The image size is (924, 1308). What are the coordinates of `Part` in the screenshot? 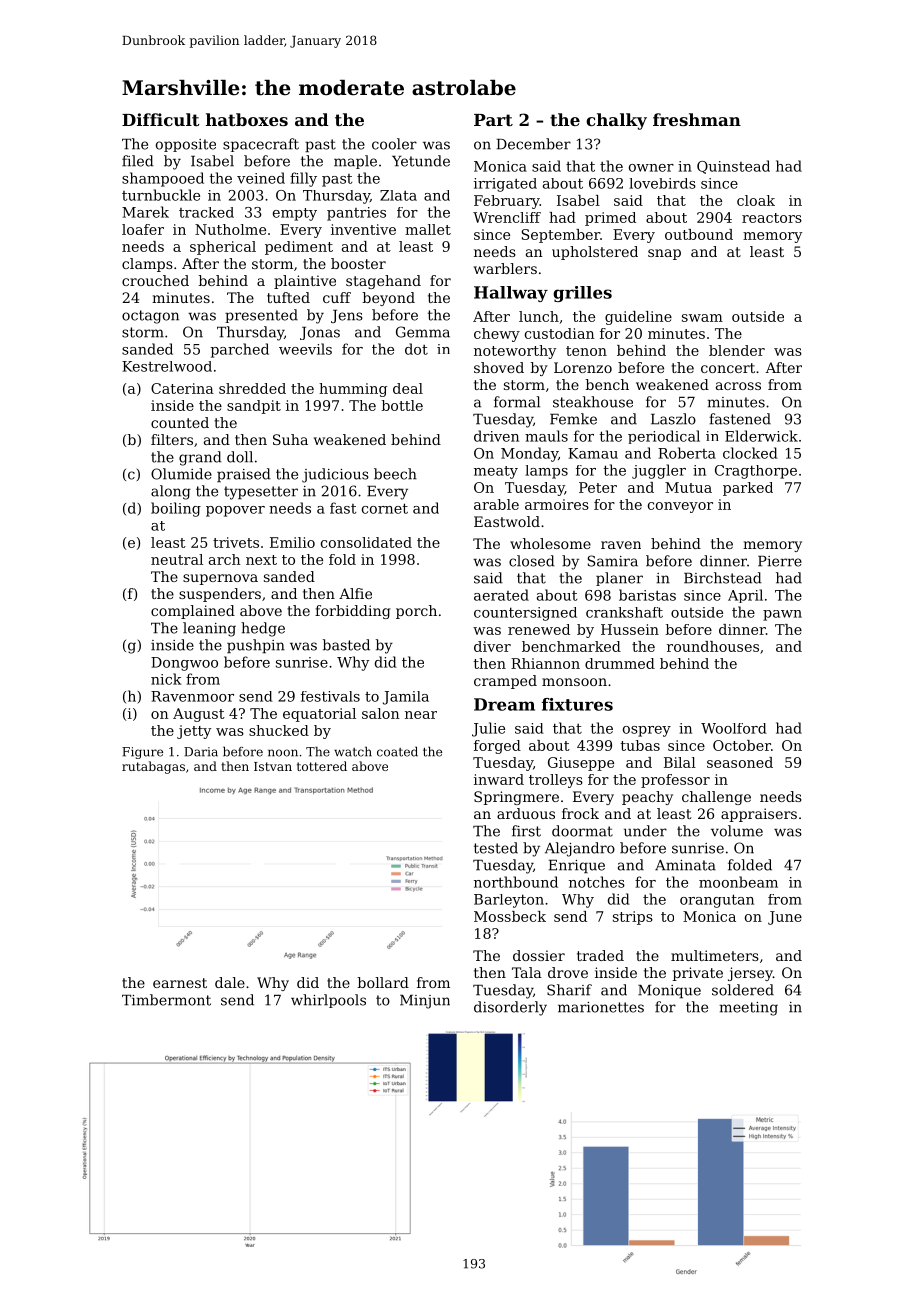 It's located at (493, 120).
